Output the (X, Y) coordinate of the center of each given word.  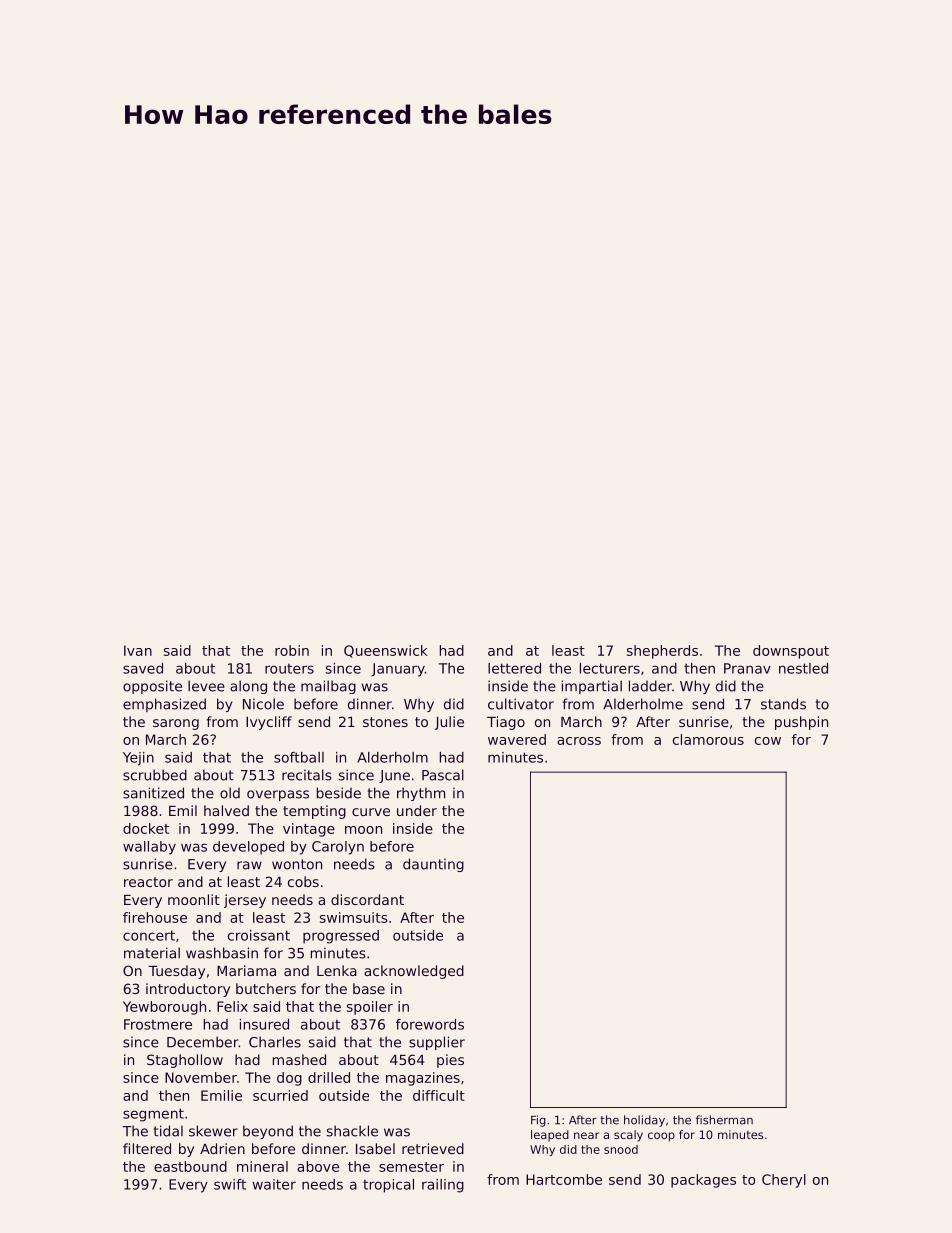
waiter (274, 1184)
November (201, 1077)
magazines (423, 1079)
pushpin (801, 723)
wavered (517, 739)
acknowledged (414, 972)
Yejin (138, 759)
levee (206, 686)
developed (248, 848)
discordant (367, 899)
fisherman (724, 1120)
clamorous (708, 739)
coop (661, 1137)
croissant (259, 935)
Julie (449, 723)
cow (768, 741)
